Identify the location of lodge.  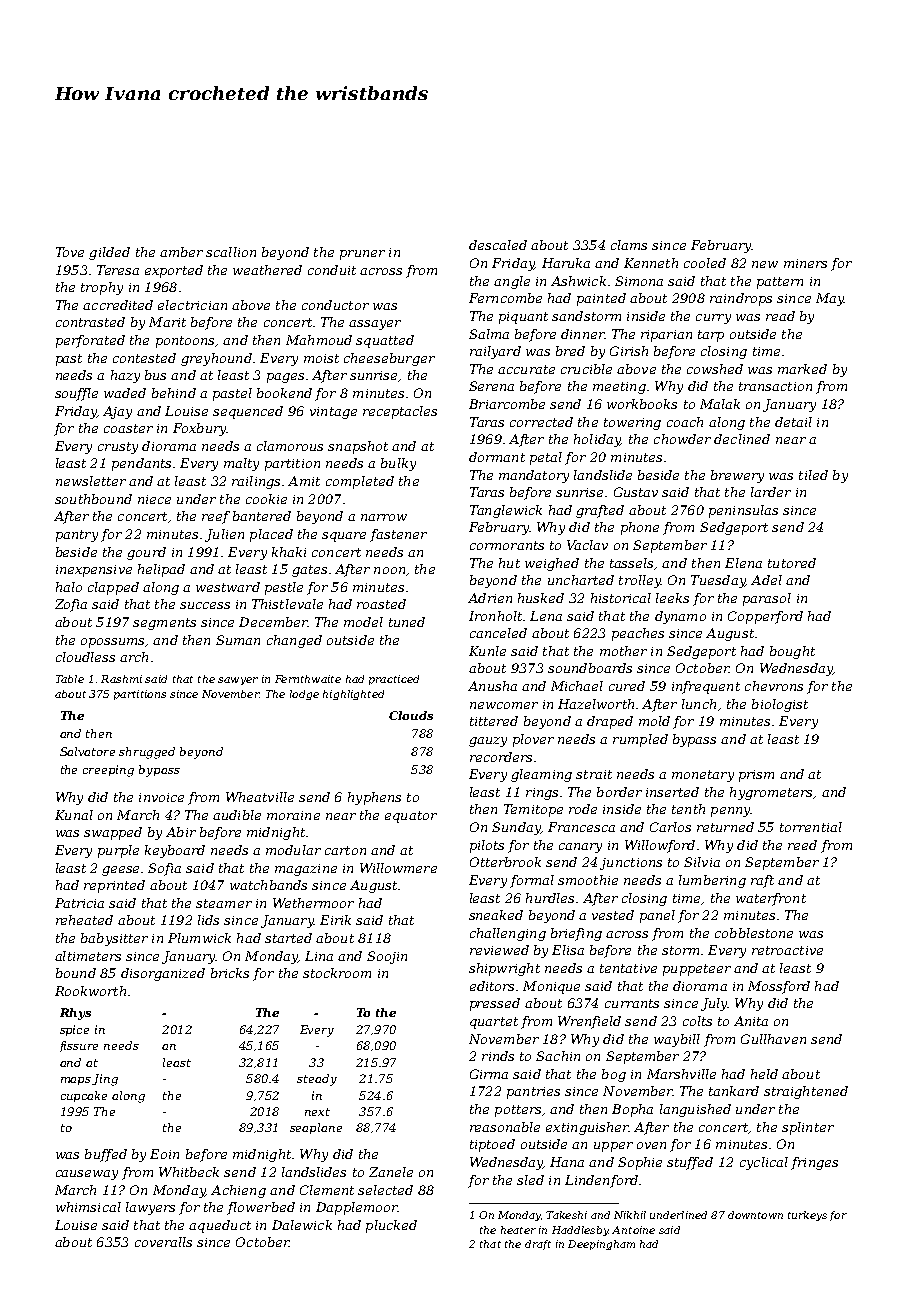
(304, 695).
